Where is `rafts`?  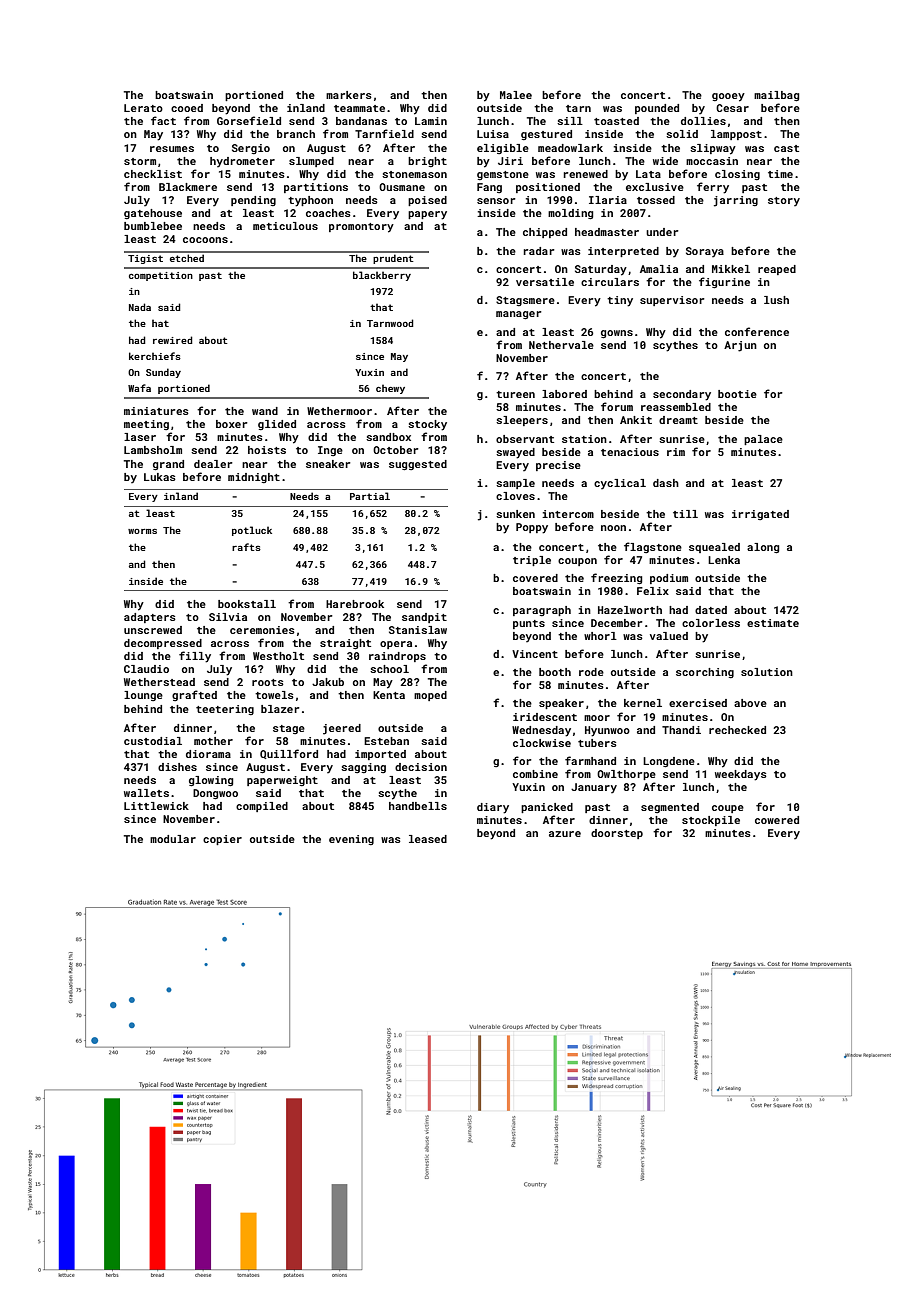
rafts is located at coordinates (246, 547).
